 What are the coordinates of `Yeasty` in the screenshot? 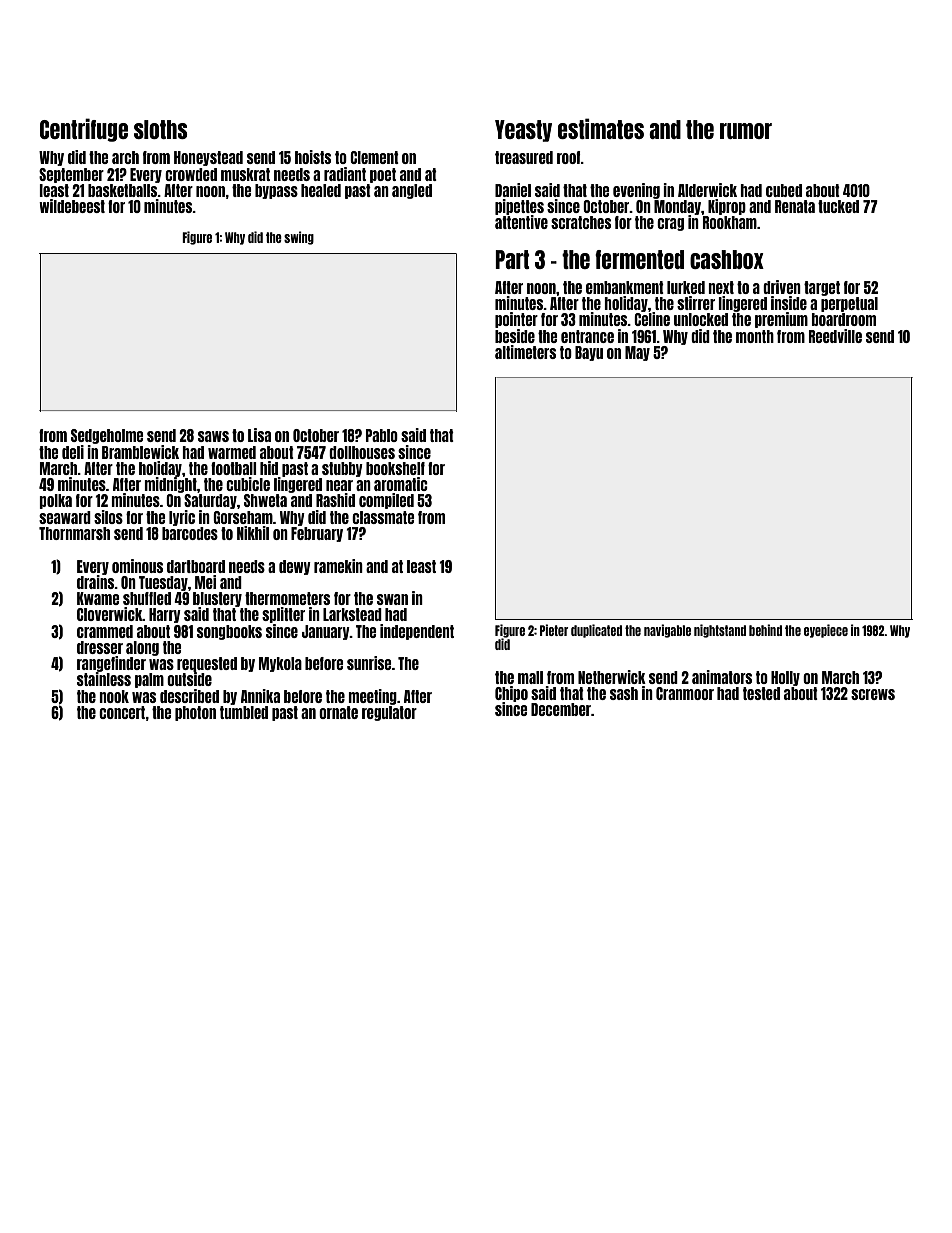 It's located at (523, 131).
